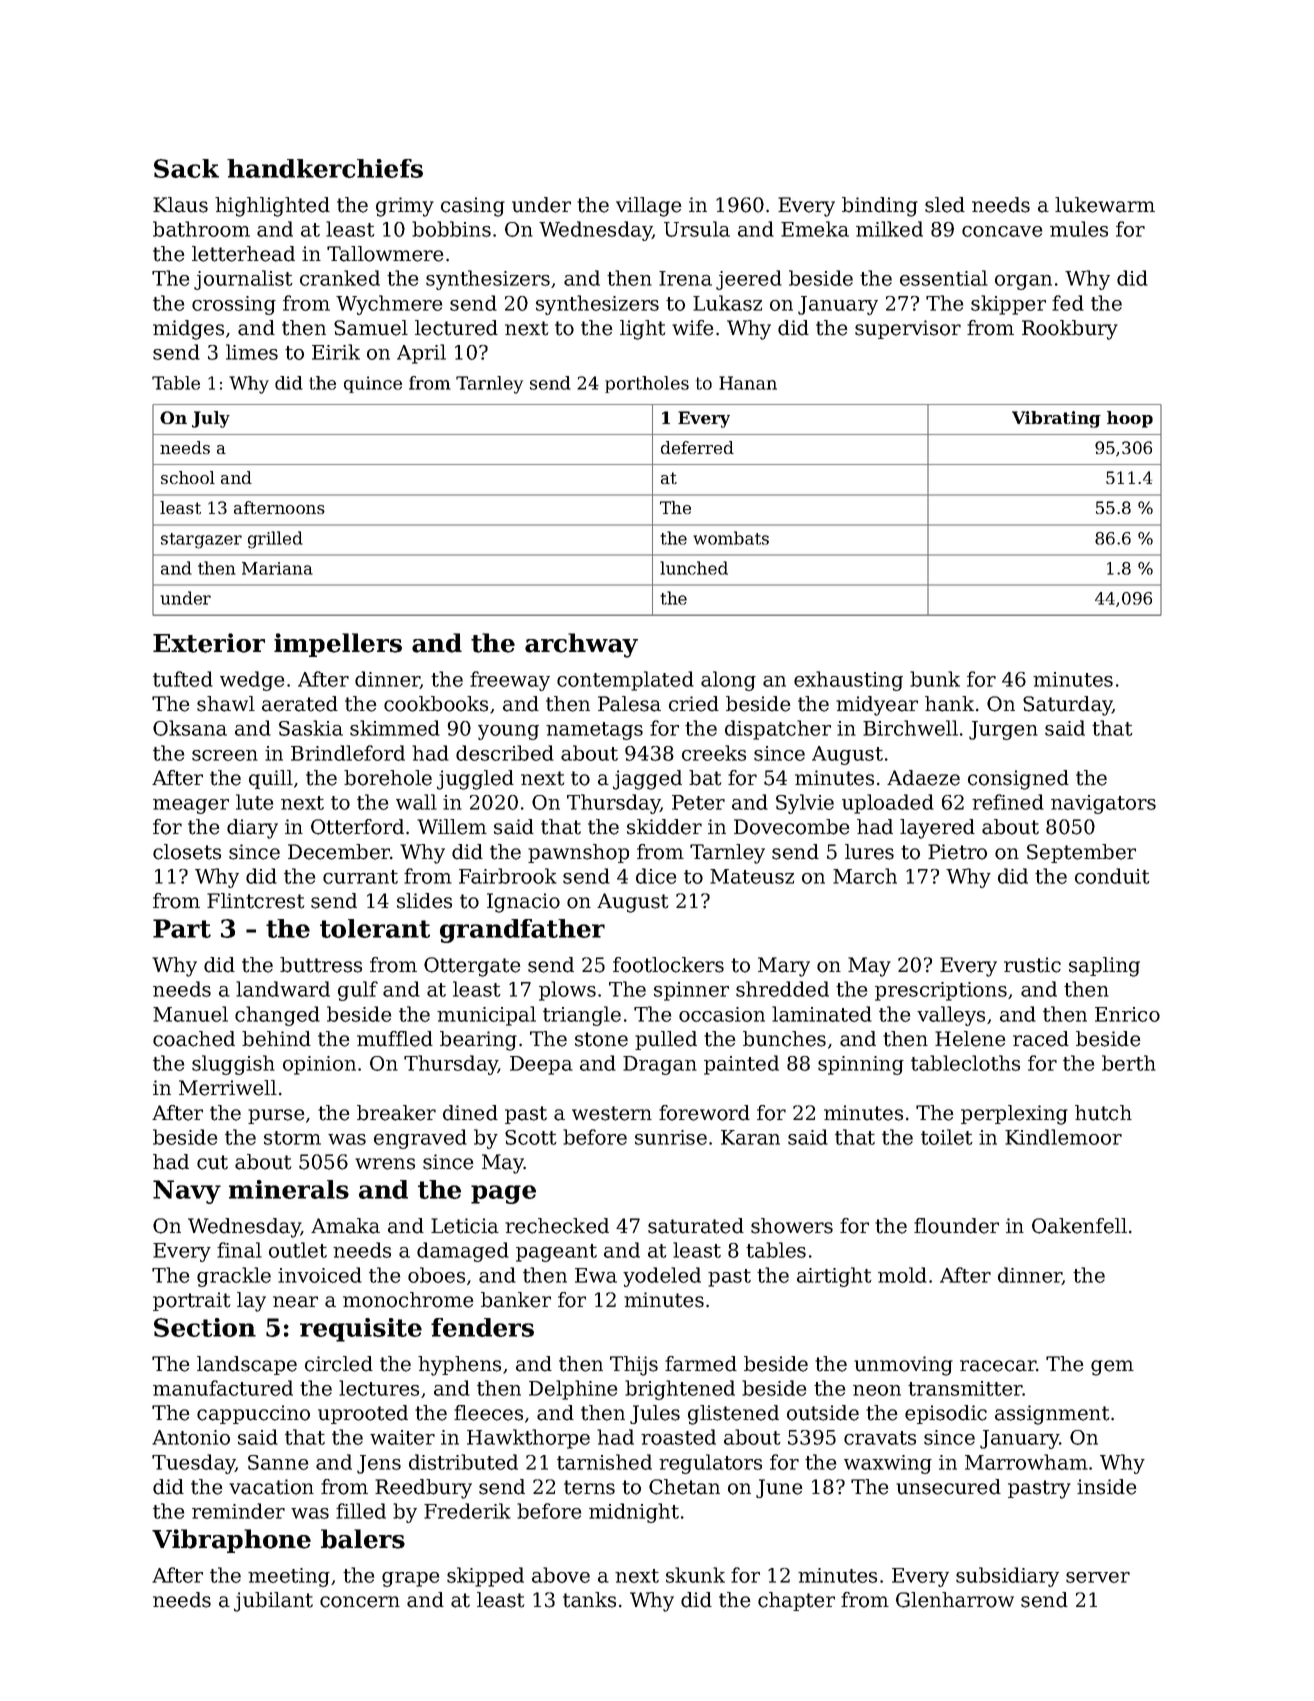  I want to click on prescriptions, so click(941, 991).
